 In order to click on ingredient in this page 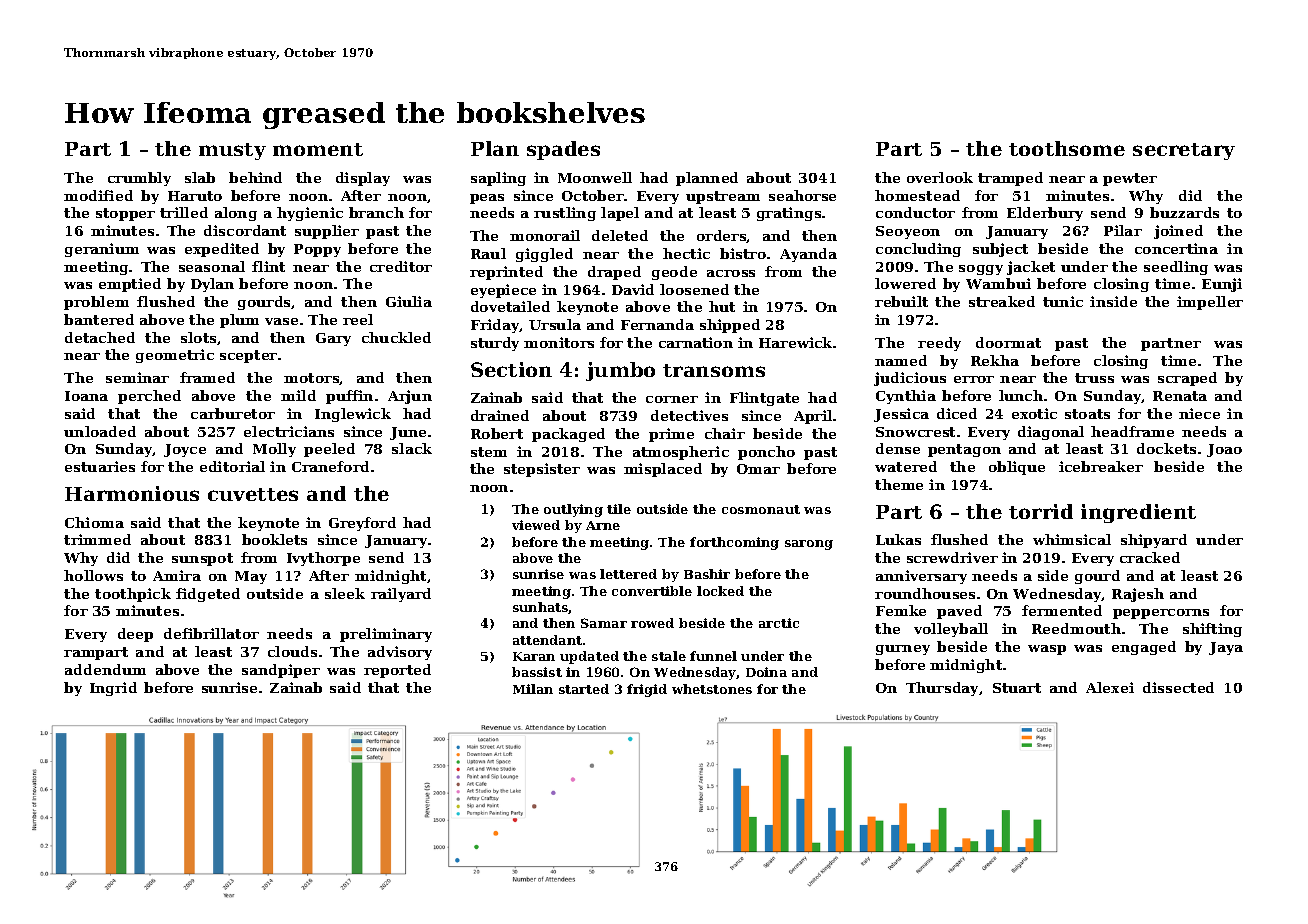, I will do `click(1138, 513)`.
